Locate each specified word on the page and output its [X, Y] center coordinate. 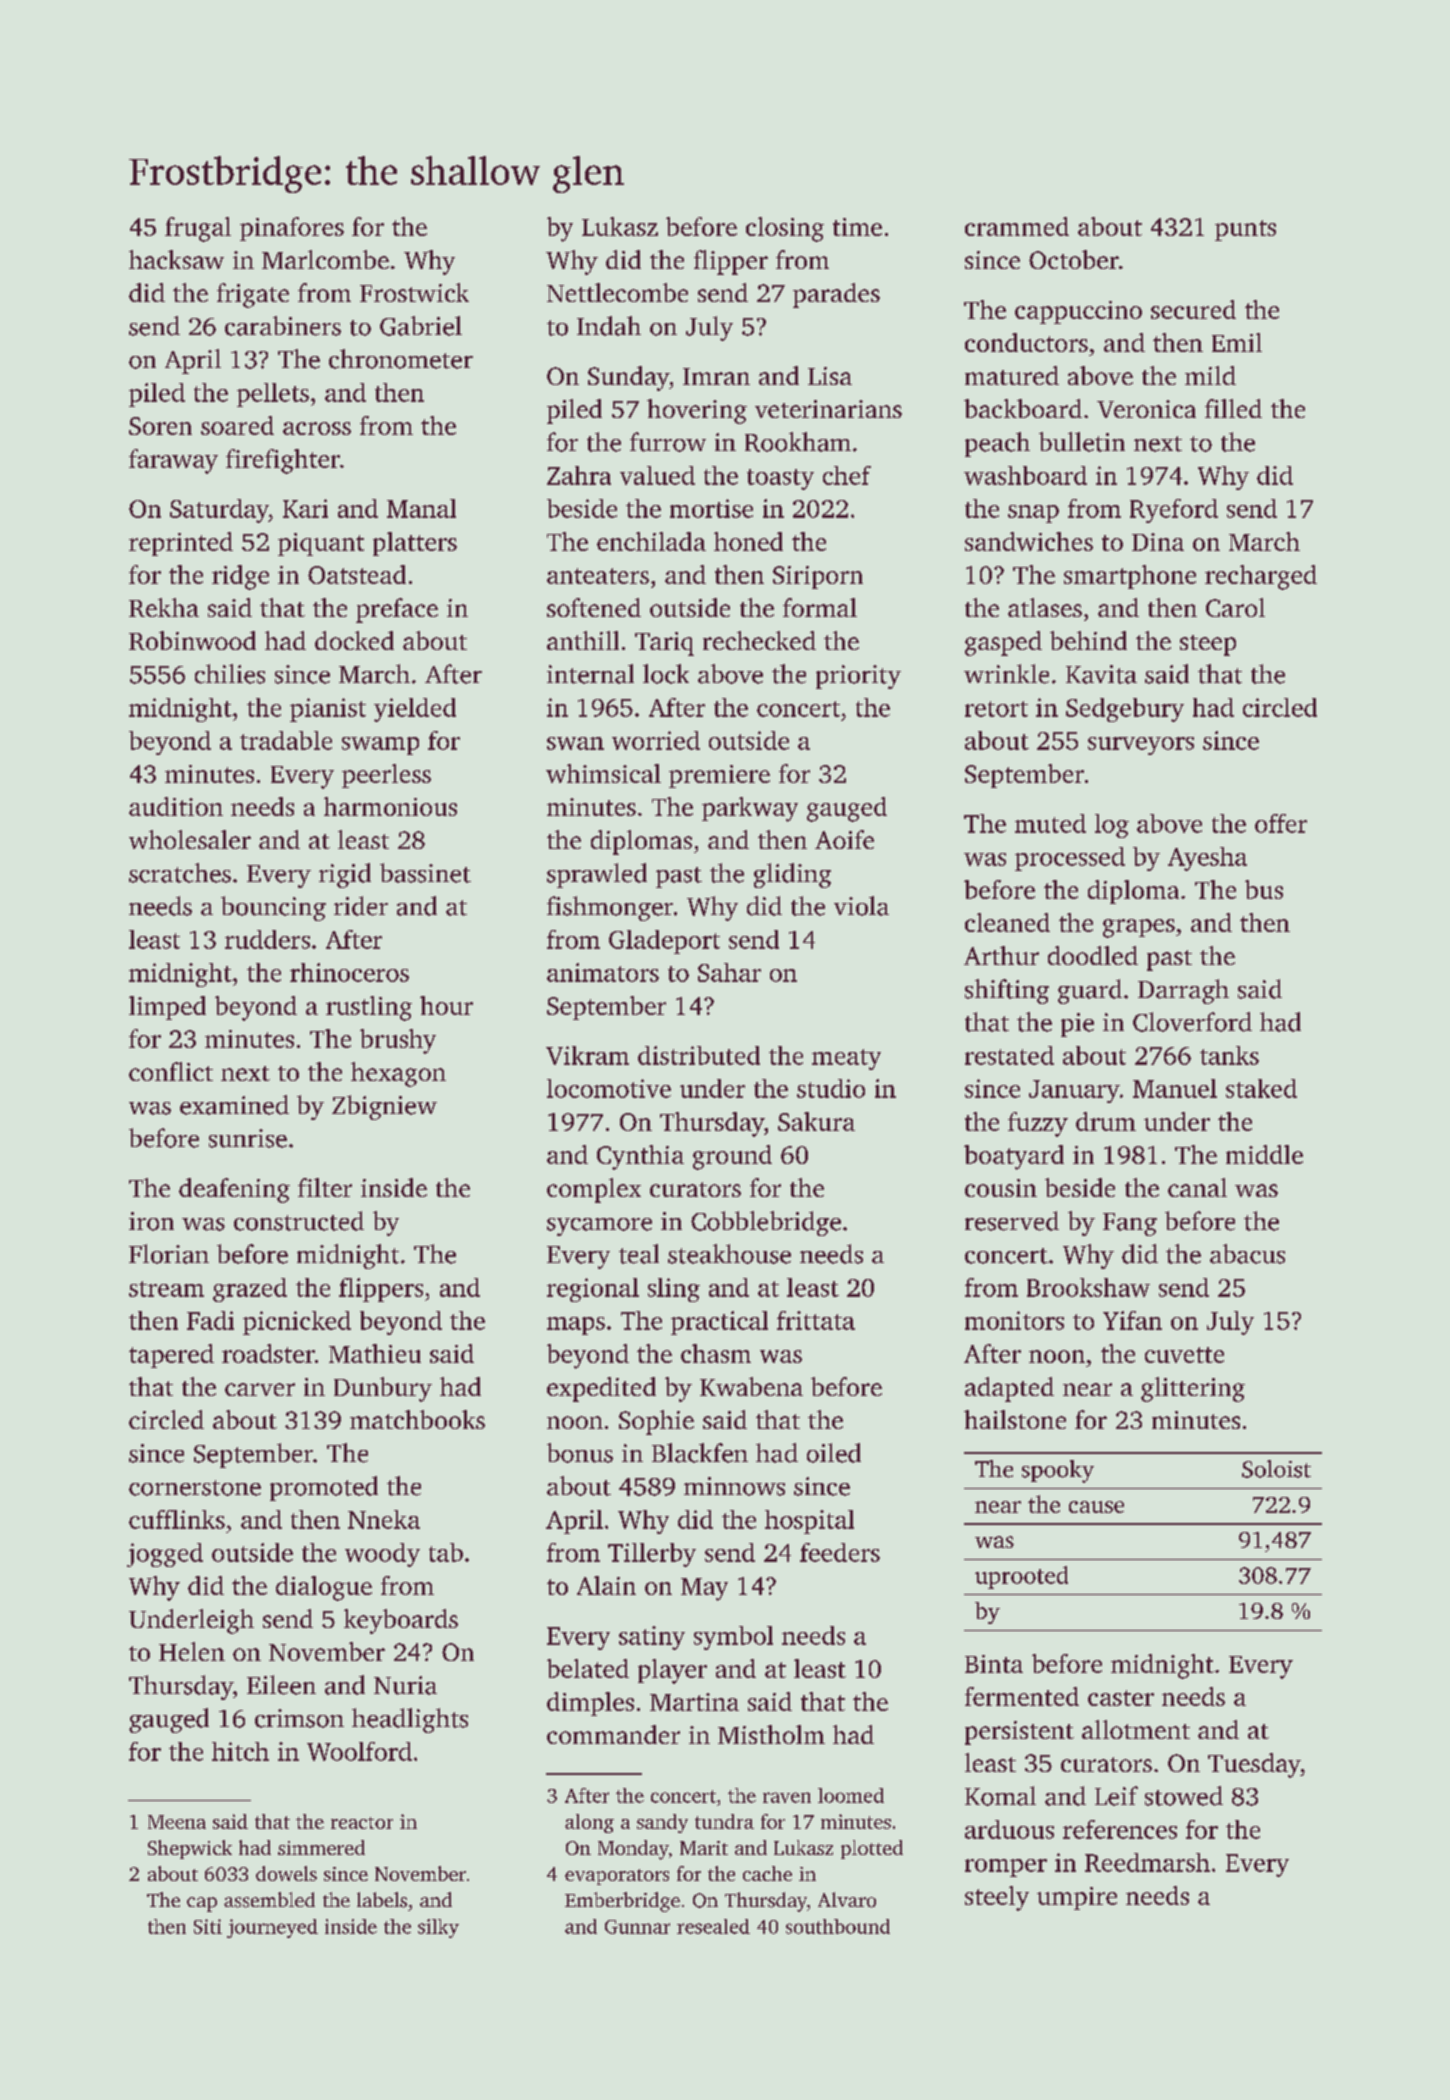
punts [1245, 230]
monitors [1014, 1320]
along [589, 1823]
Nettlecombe [617, 292]
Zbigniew [384, 1107]
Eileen [281, 1685]
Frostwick [414, 292]
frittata [816, 1320]
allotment [1136, 1729]
